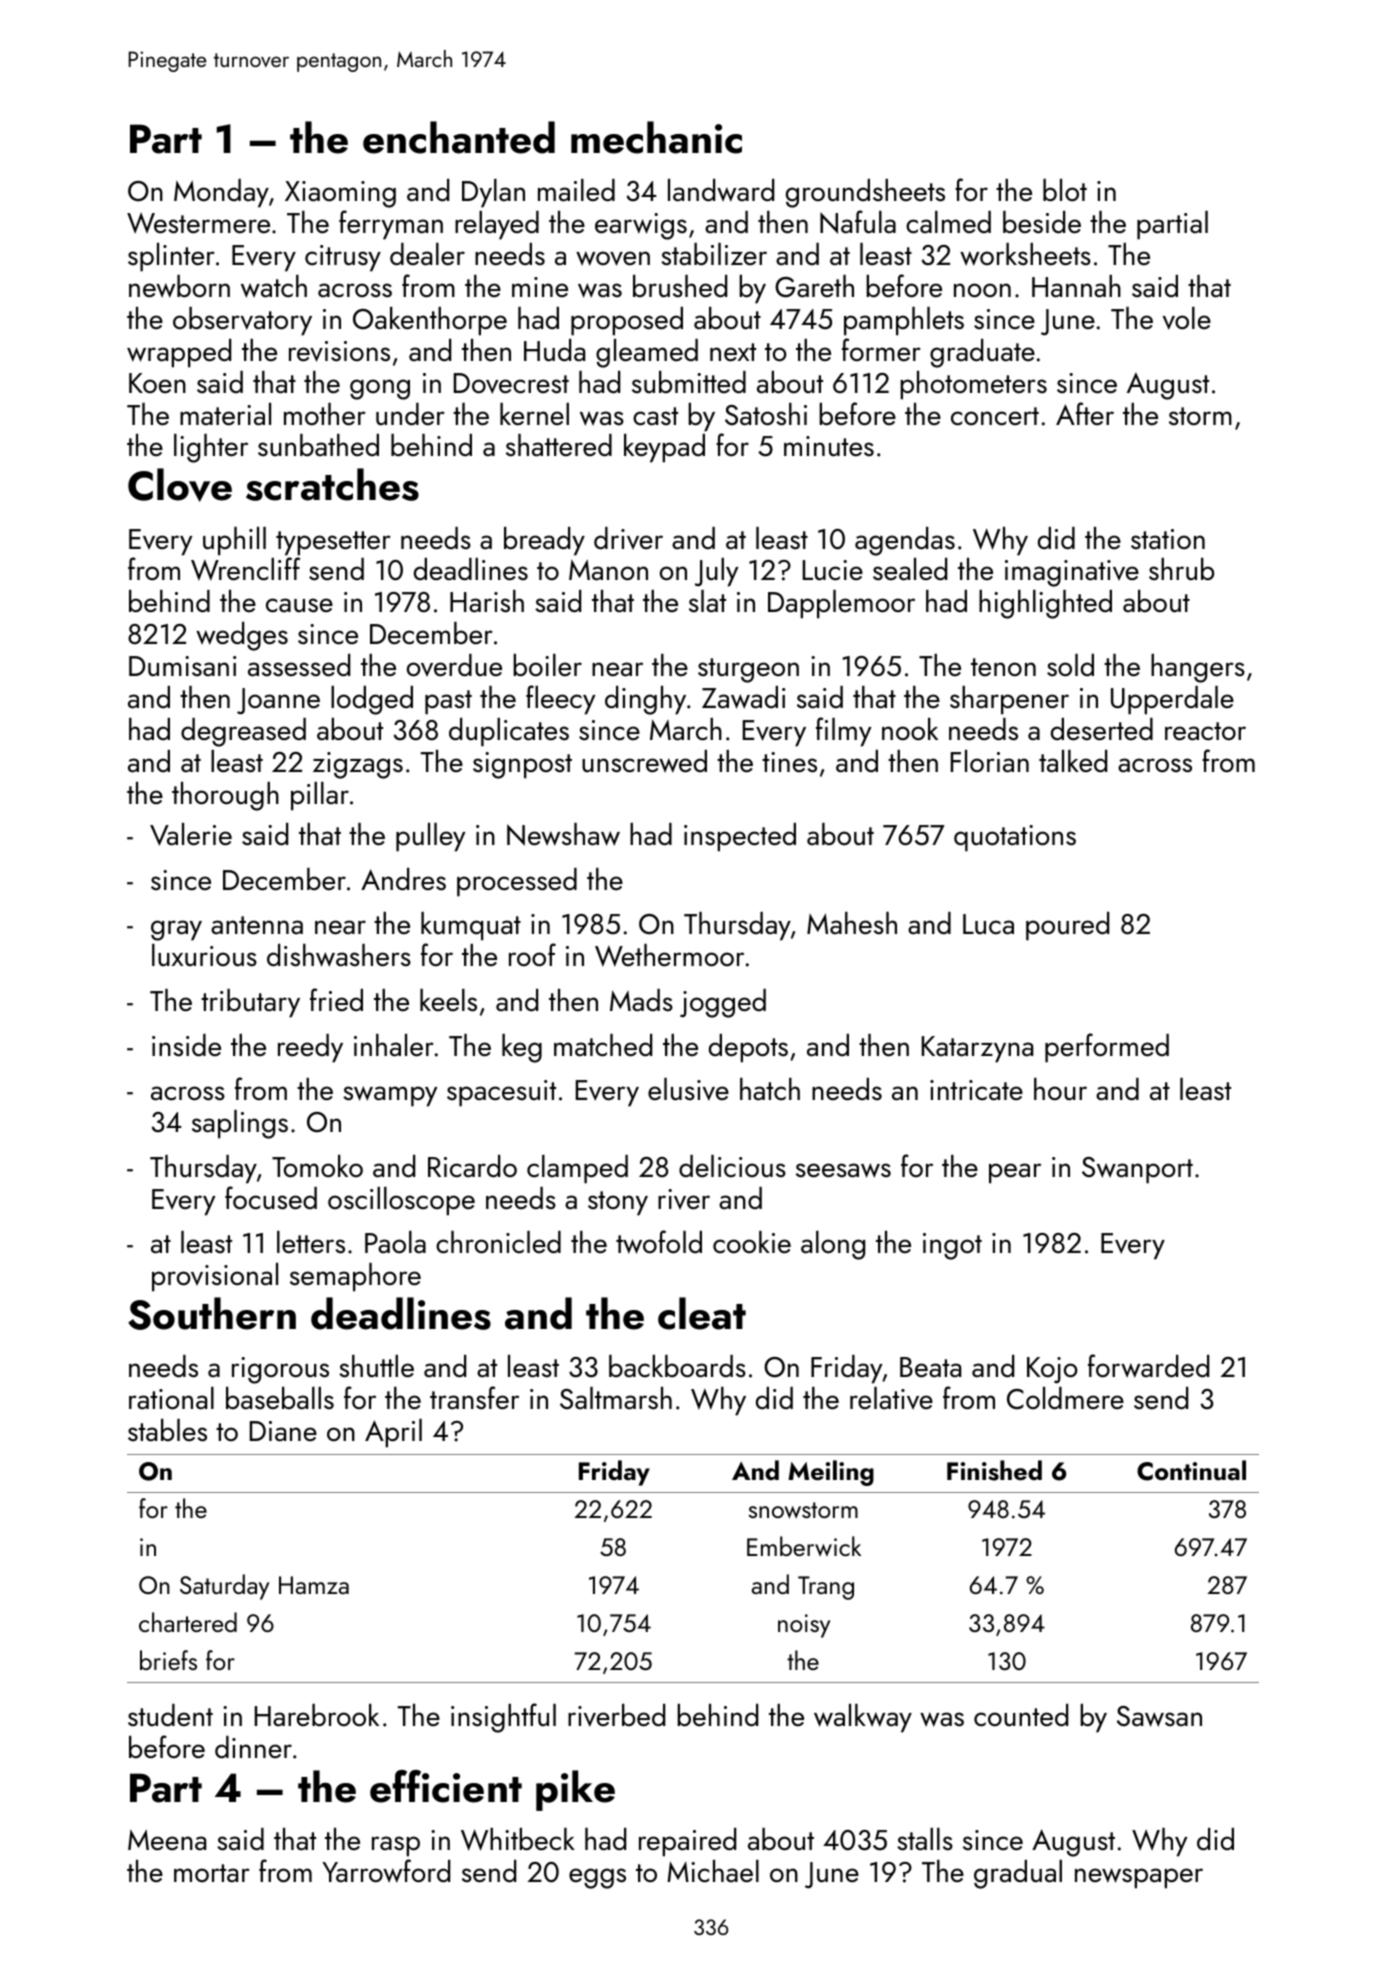  Describe the element at coordinates (789, 762) in the image. I see `tines` at that location.
